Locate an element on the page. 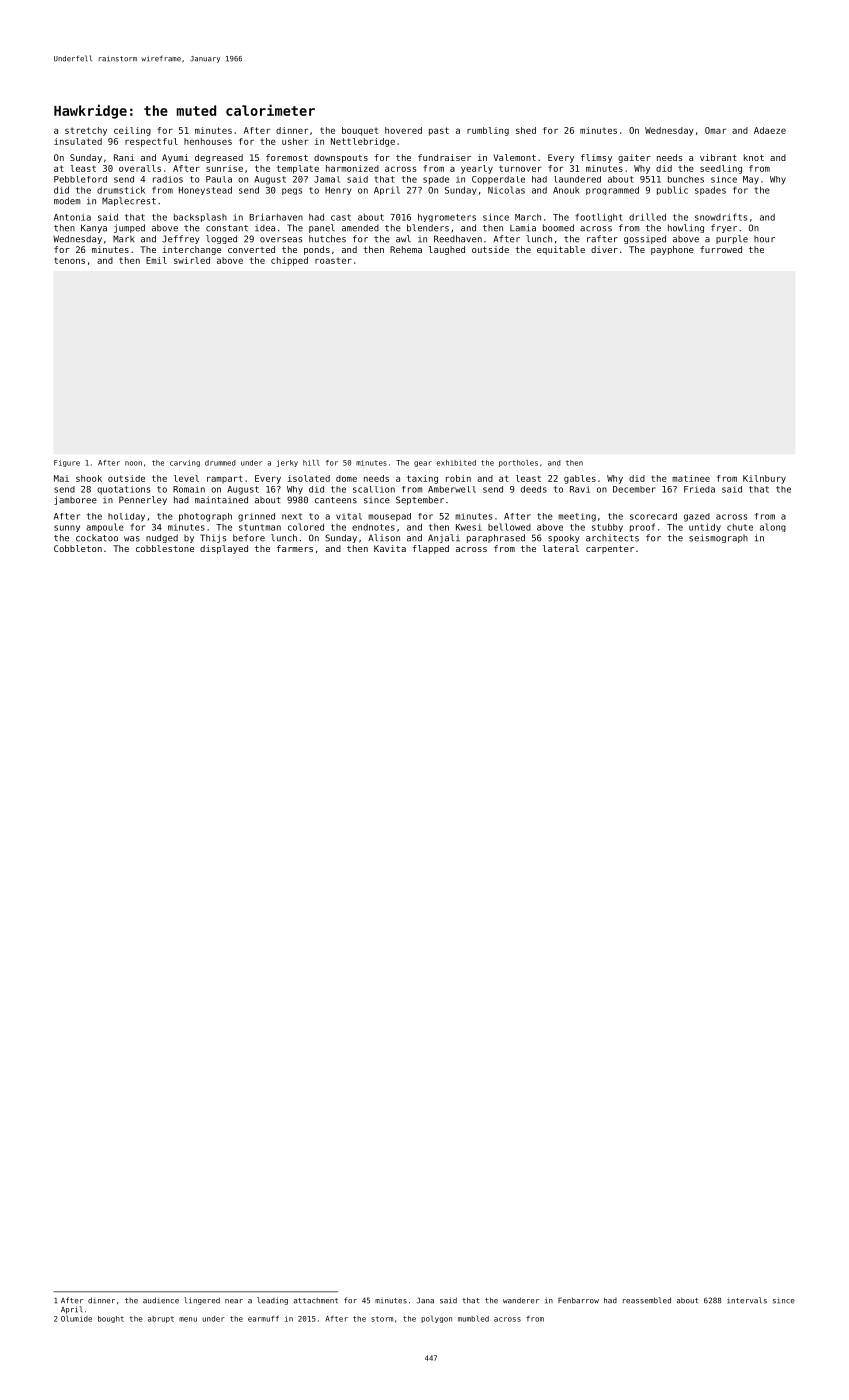 Image resolution: width=849 pixels, height=1400 pixels. seismograph is located at coordinates (718, 538).
